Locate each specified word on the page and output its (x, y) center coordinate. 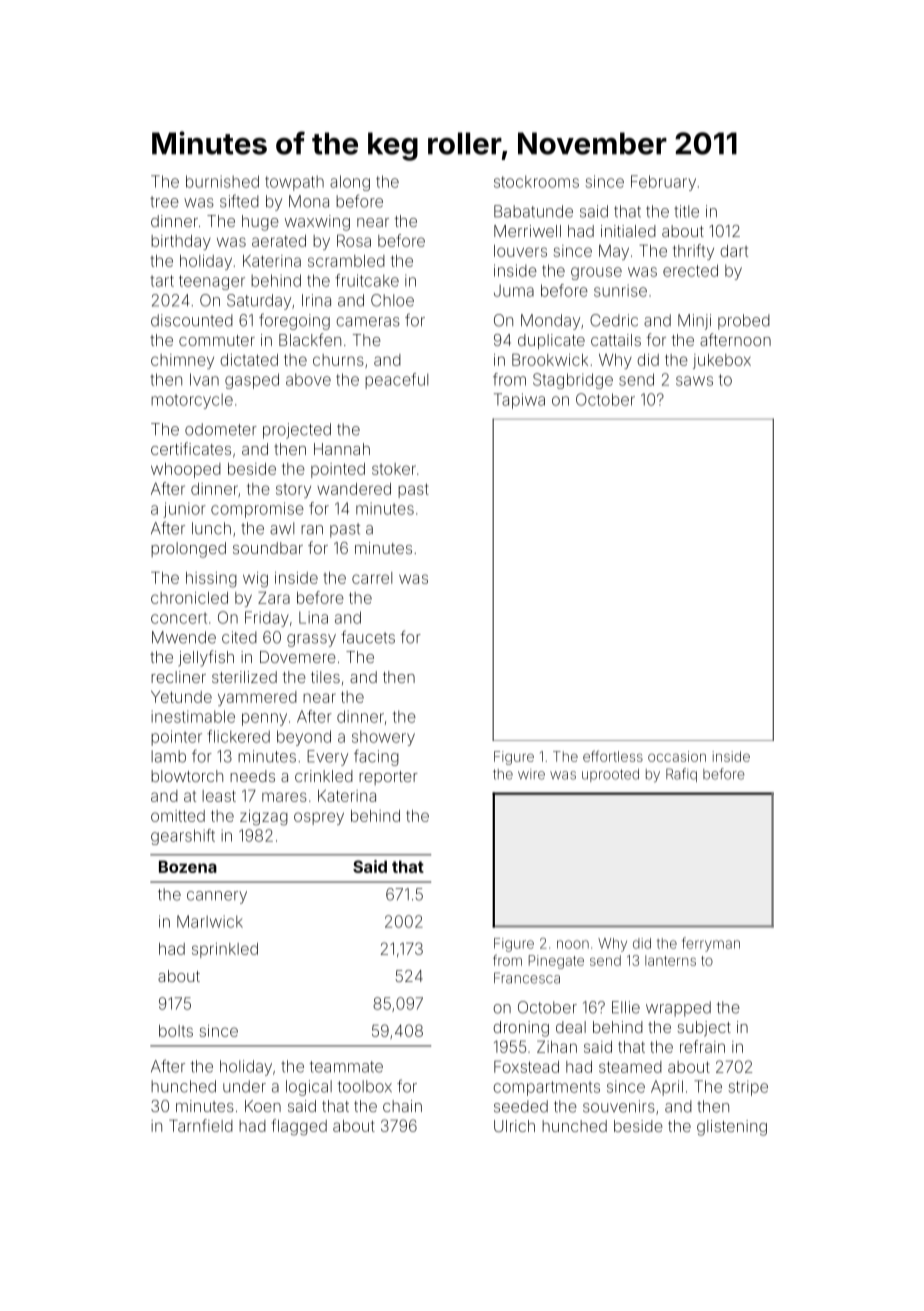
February (663, 183)
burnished (222, 181)
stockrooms (536, 181)
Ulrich (514, 1126)
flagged (299, 1127)
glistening (732, 1128)
